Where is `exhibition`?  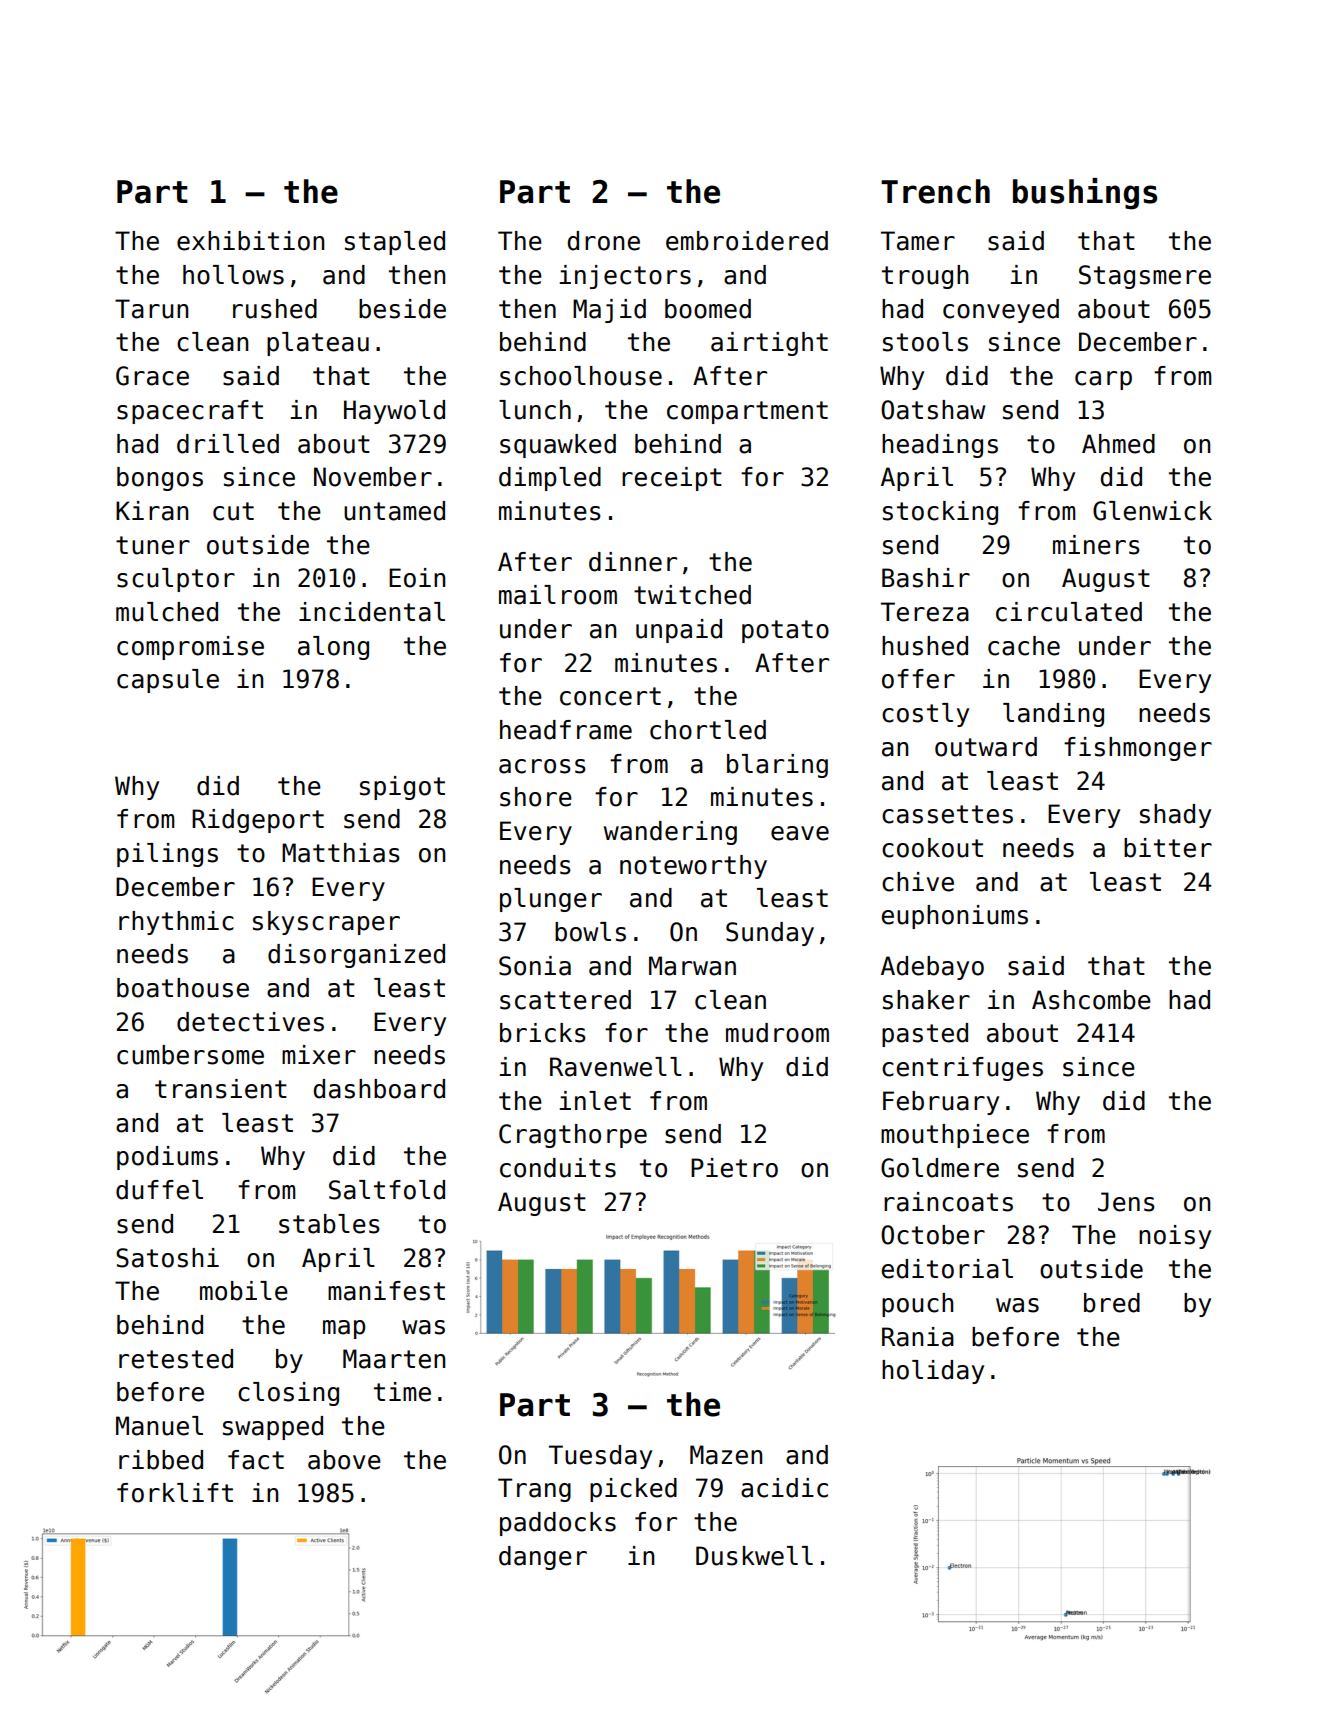 exhibition is located at coordinates (250, 241).
